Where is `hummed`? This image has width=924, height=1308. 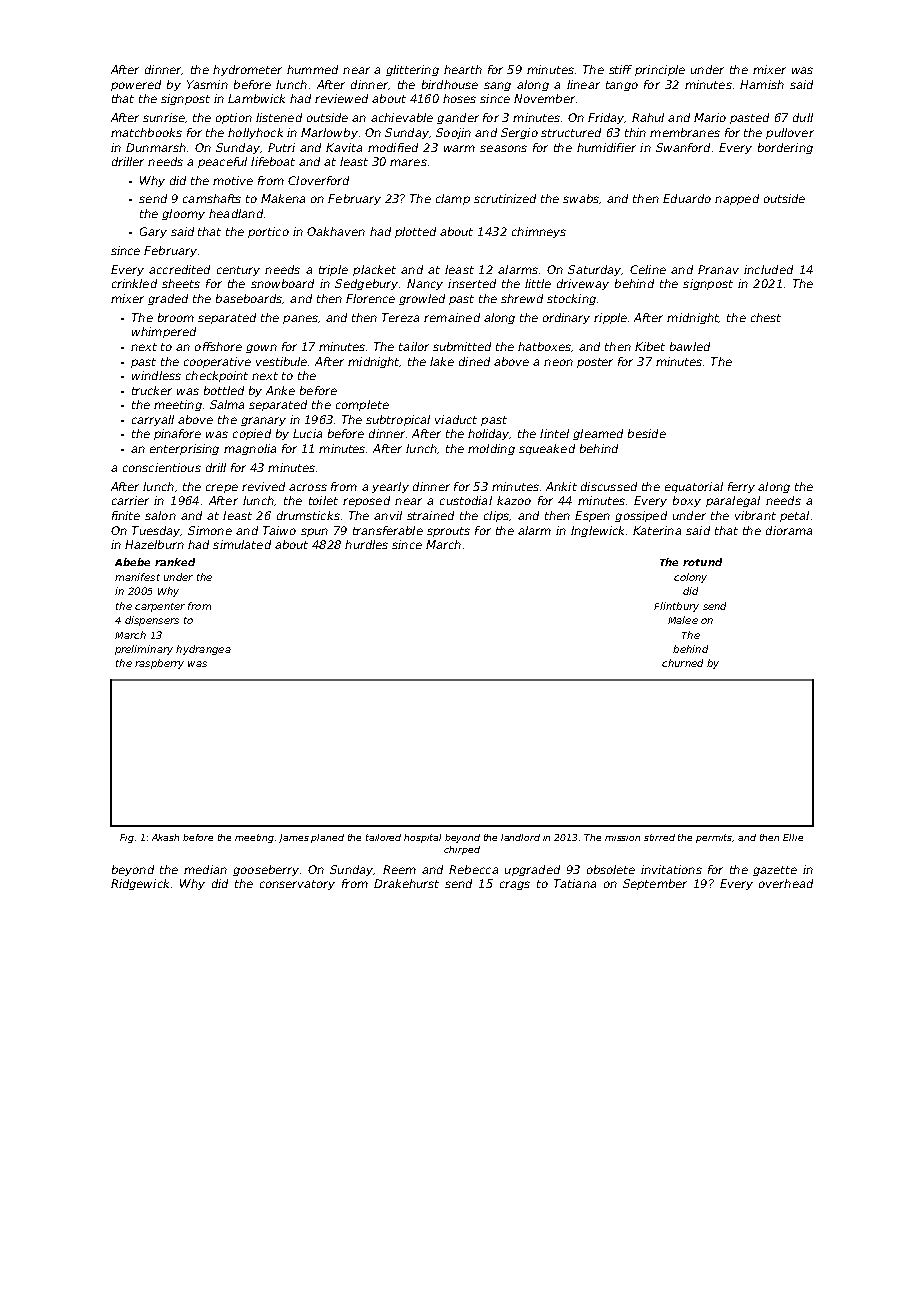
hummed is located at coordinates (312, 69).
